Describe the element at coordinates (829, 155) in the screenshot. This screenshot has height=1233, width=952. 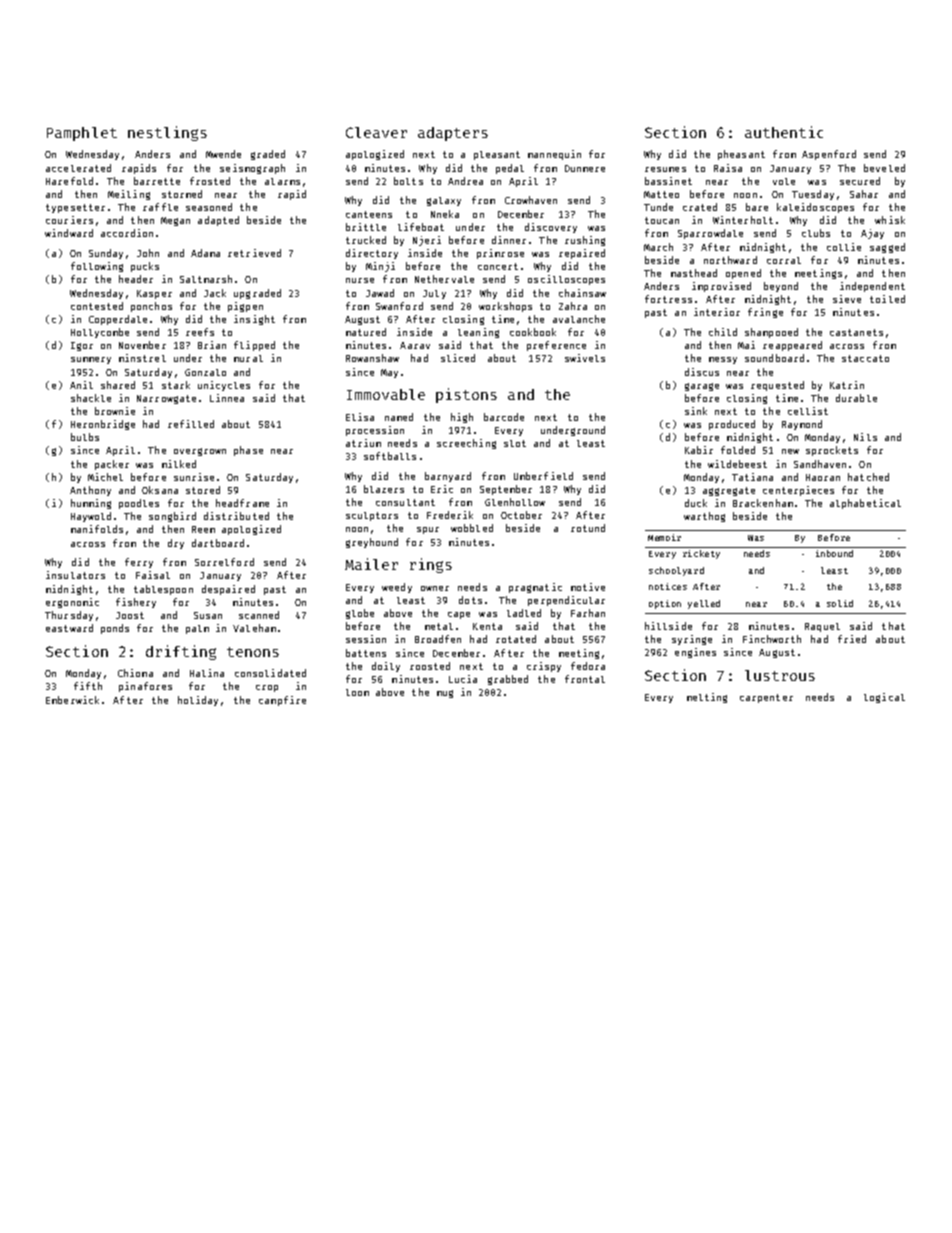
I see `Aspenford` at that location.
